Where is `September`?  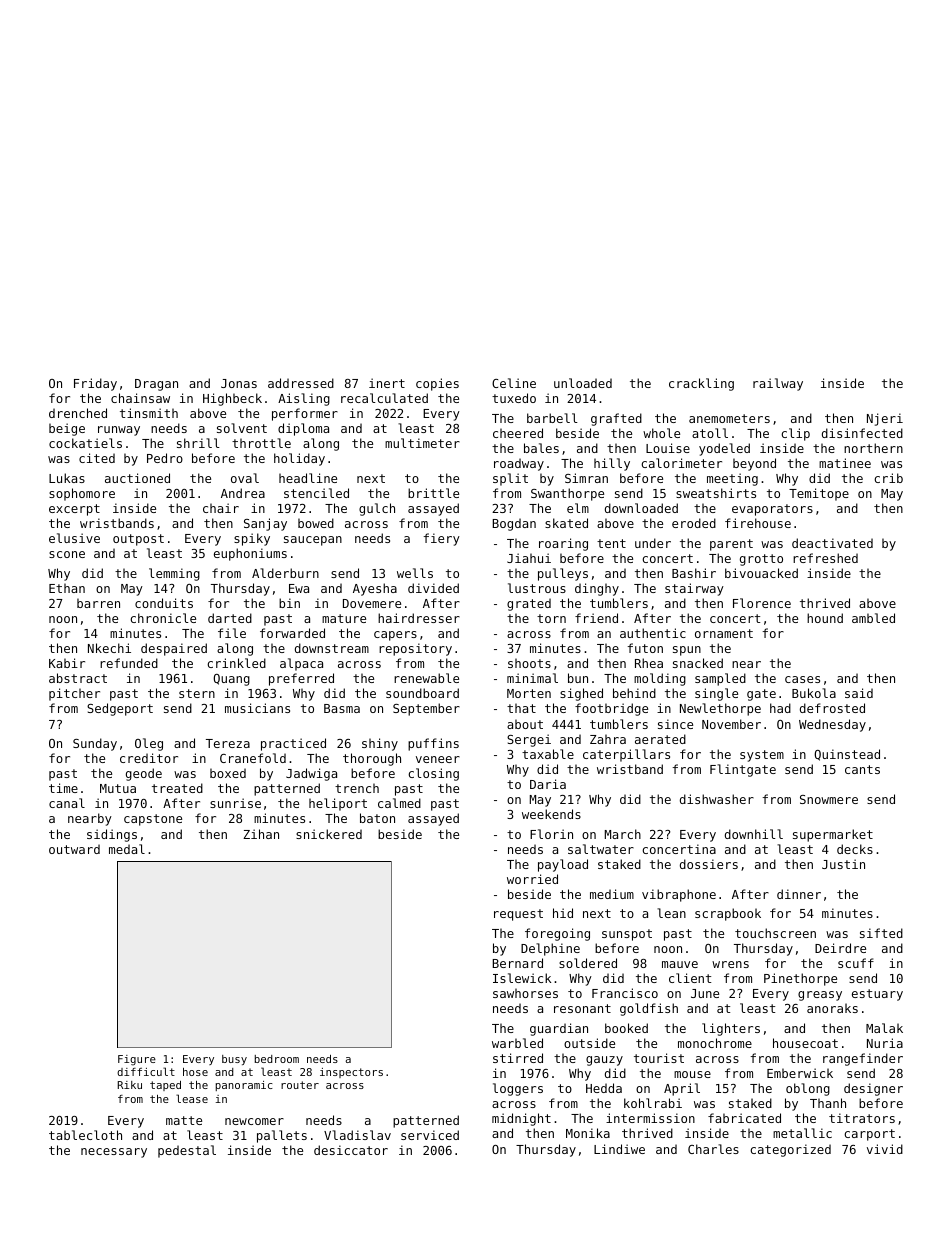
September is located at coordinates (426, 709).
